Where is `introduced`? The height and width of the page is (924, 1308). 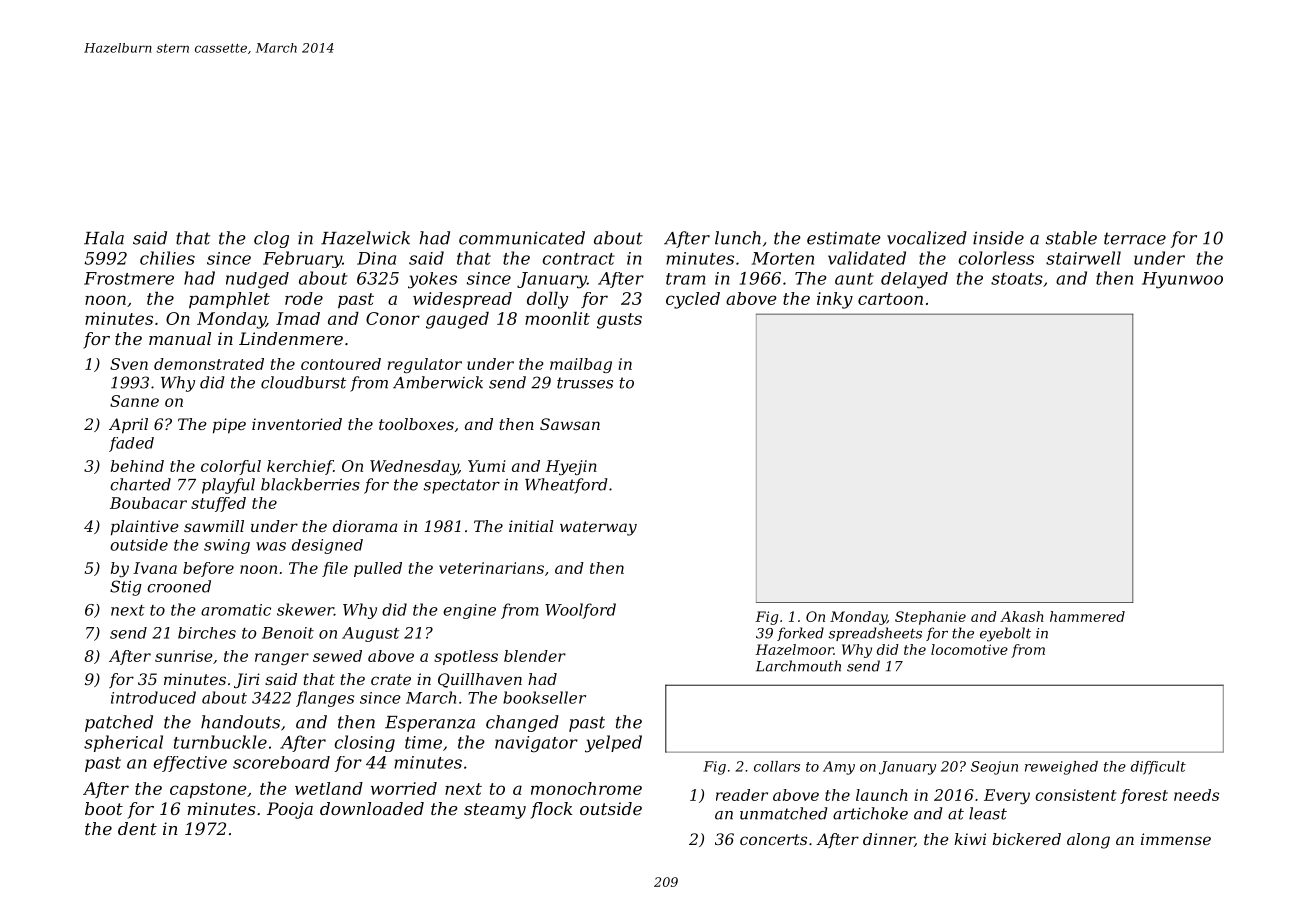 introduced is located at coordinates (153, 697).
